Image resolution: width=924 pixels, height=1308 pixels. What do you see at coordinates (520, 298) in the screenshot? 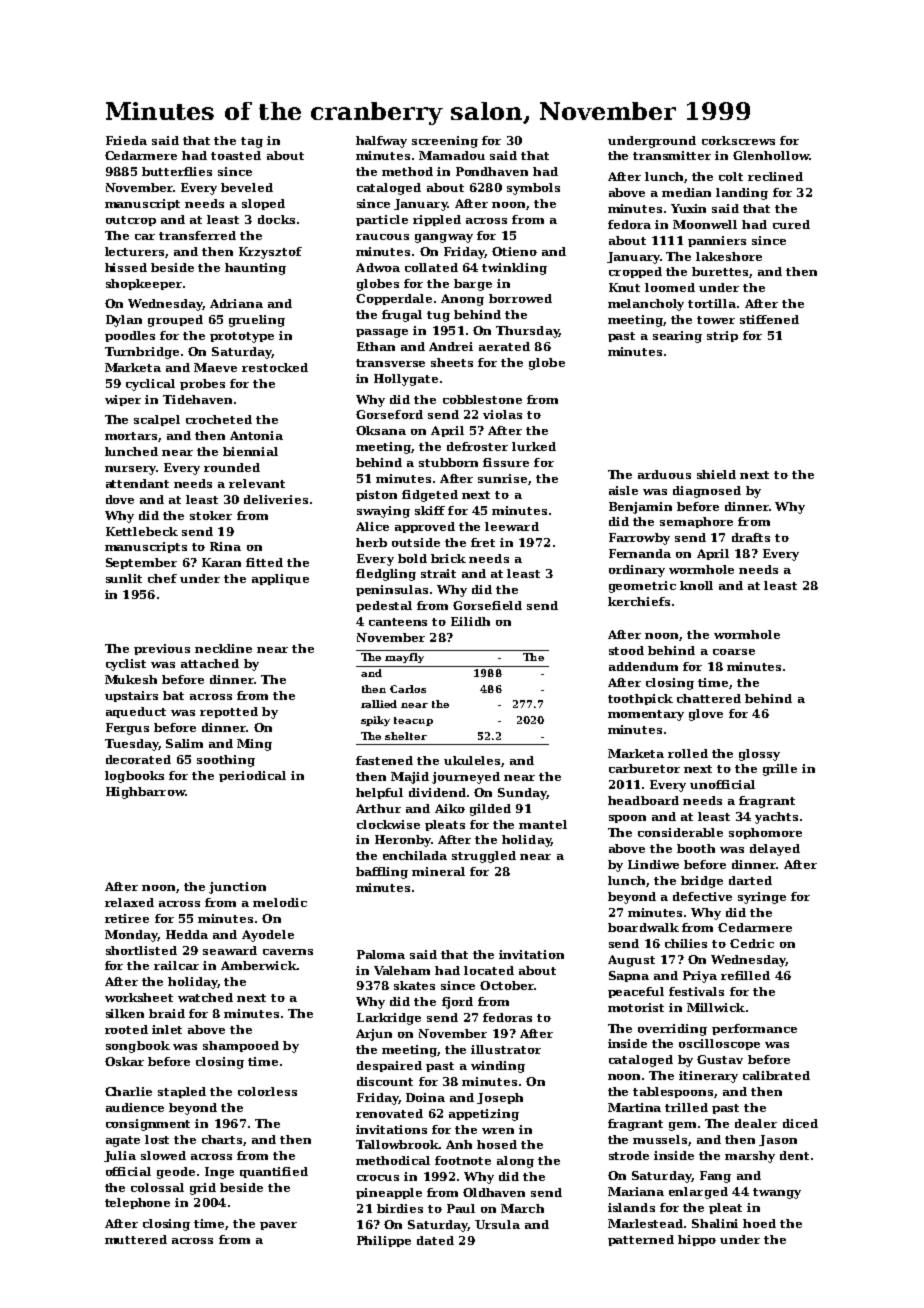
I see `borrowed` at bounding box center [520, 298].
